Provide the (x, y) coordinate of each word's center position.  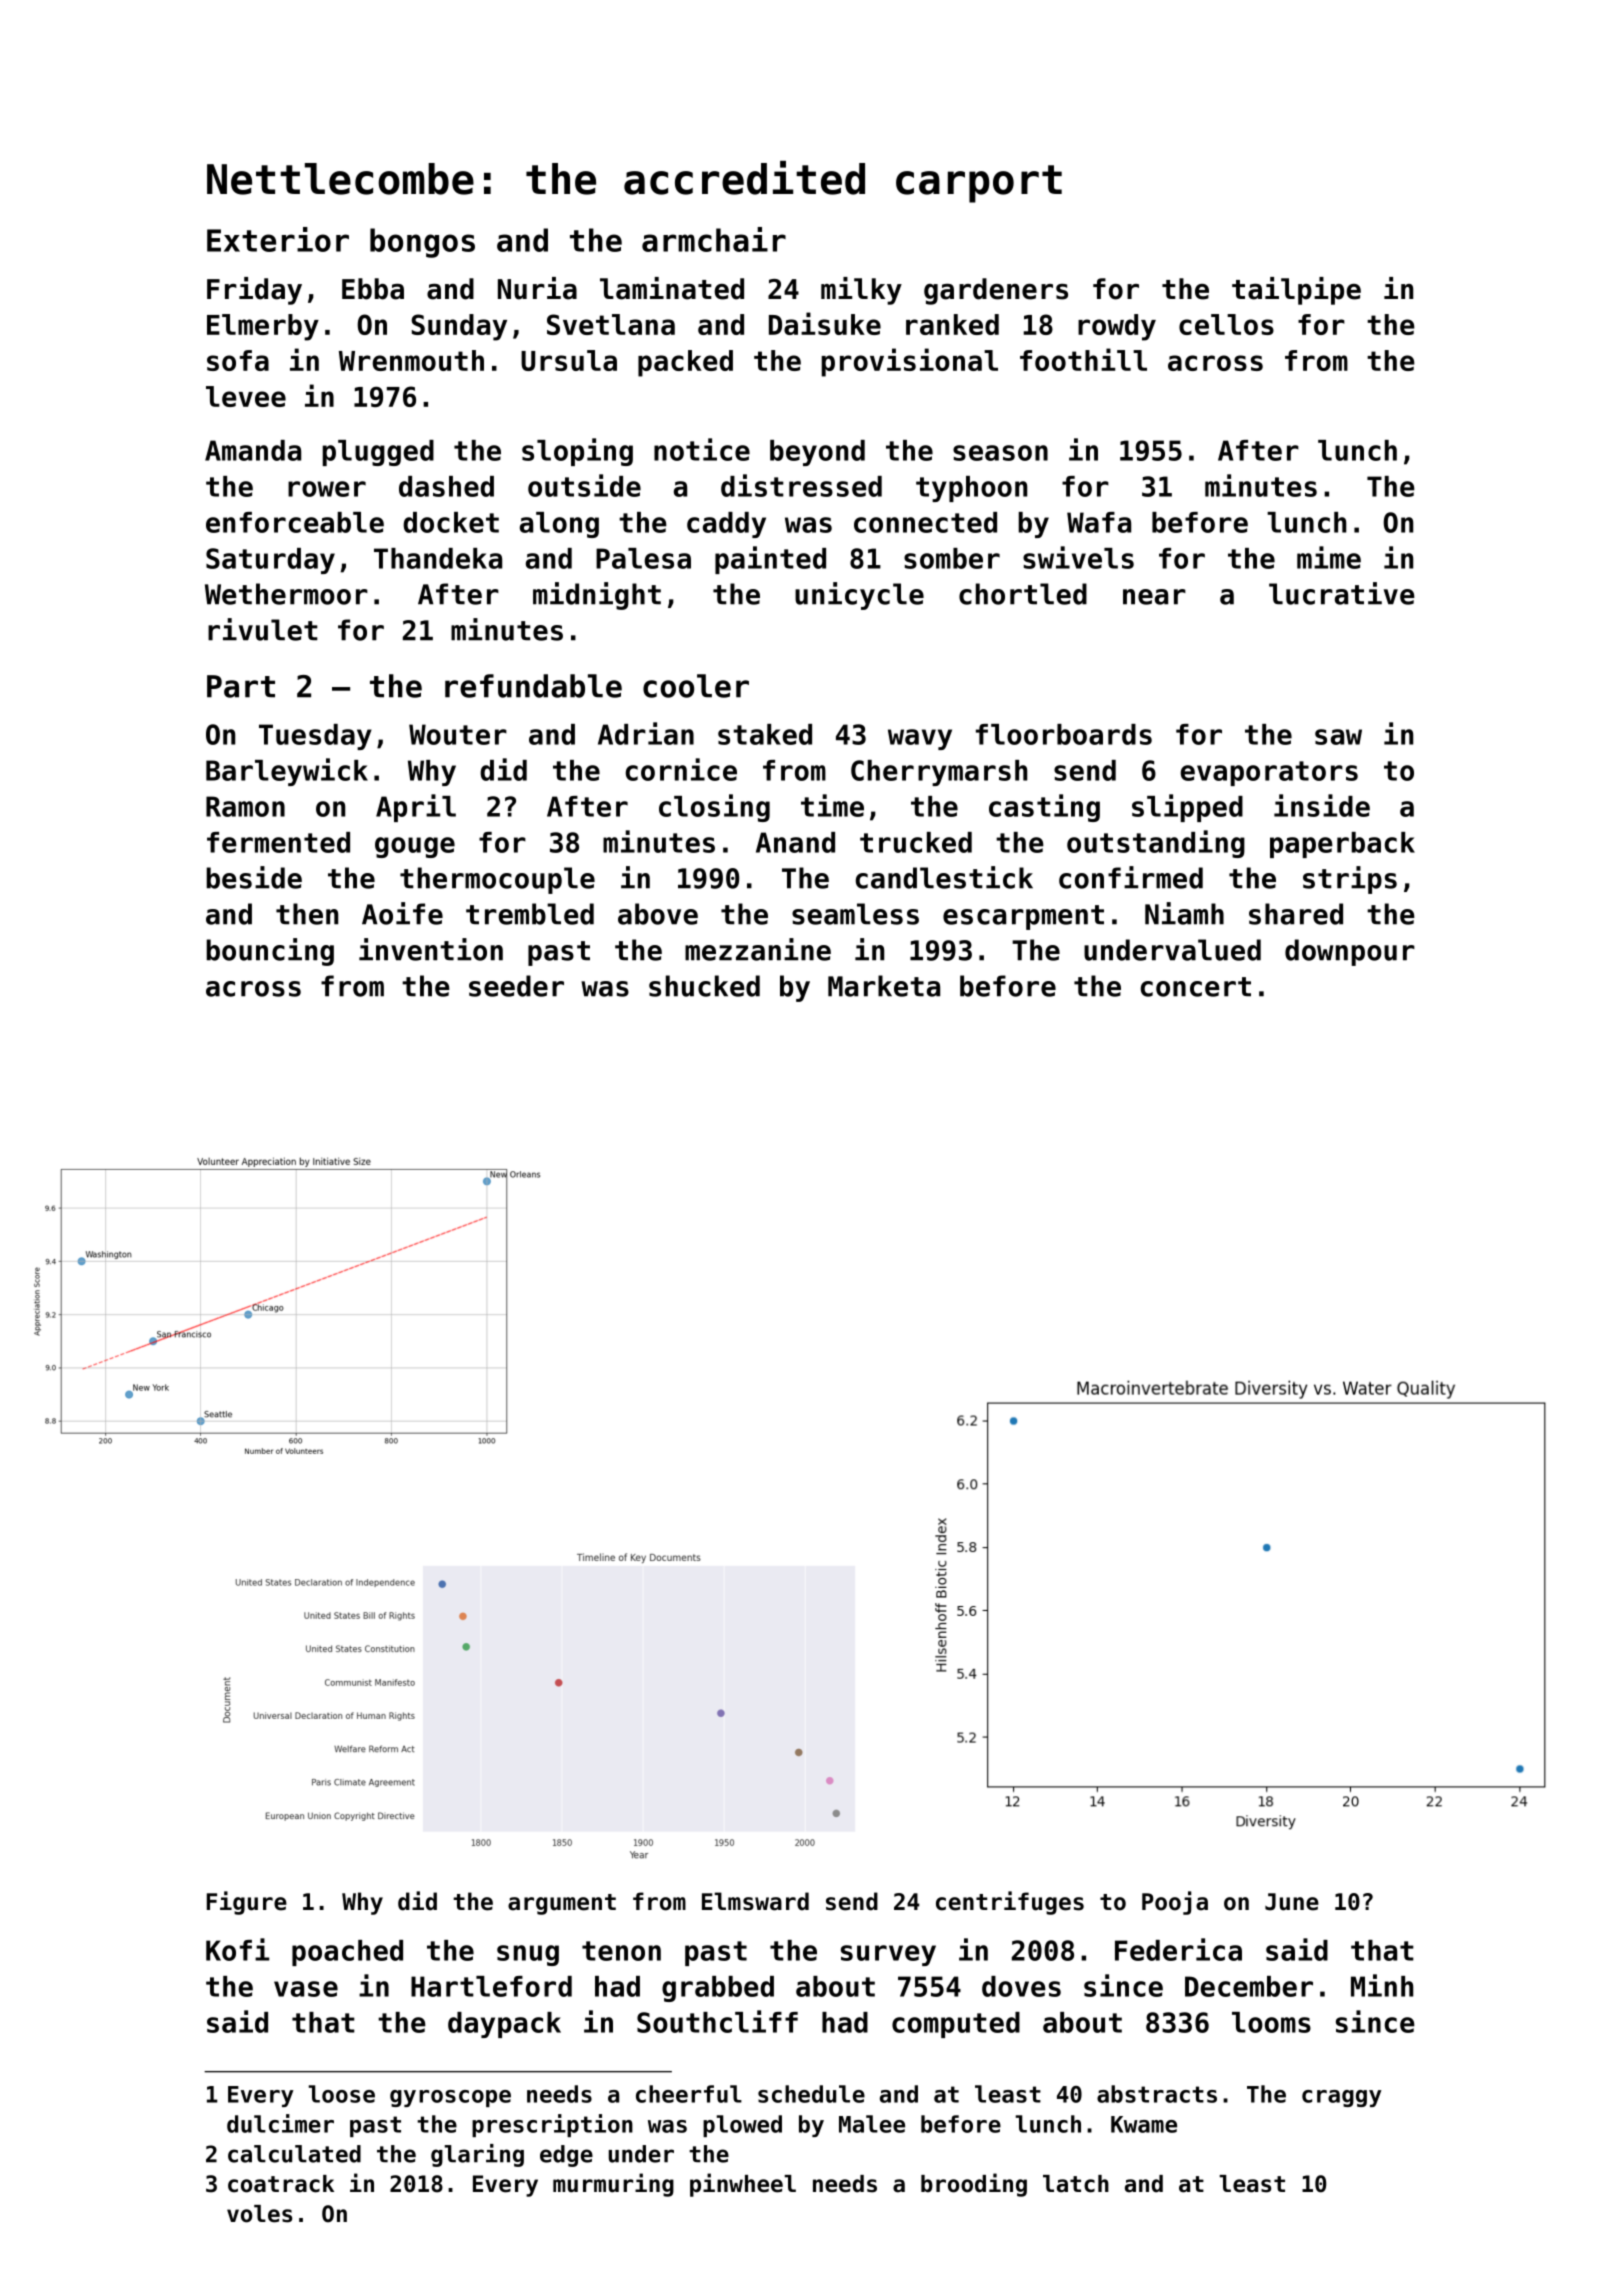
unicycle (859, 596)
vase (306, 1989)
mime (1329, 557)
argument (562, 1904)
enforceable (295, 522)
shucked (704, 986)
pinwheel (743, 2185)
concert (1196, 987)
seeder (516, 986)
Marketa (884, 986)
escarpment (1023, 917)
